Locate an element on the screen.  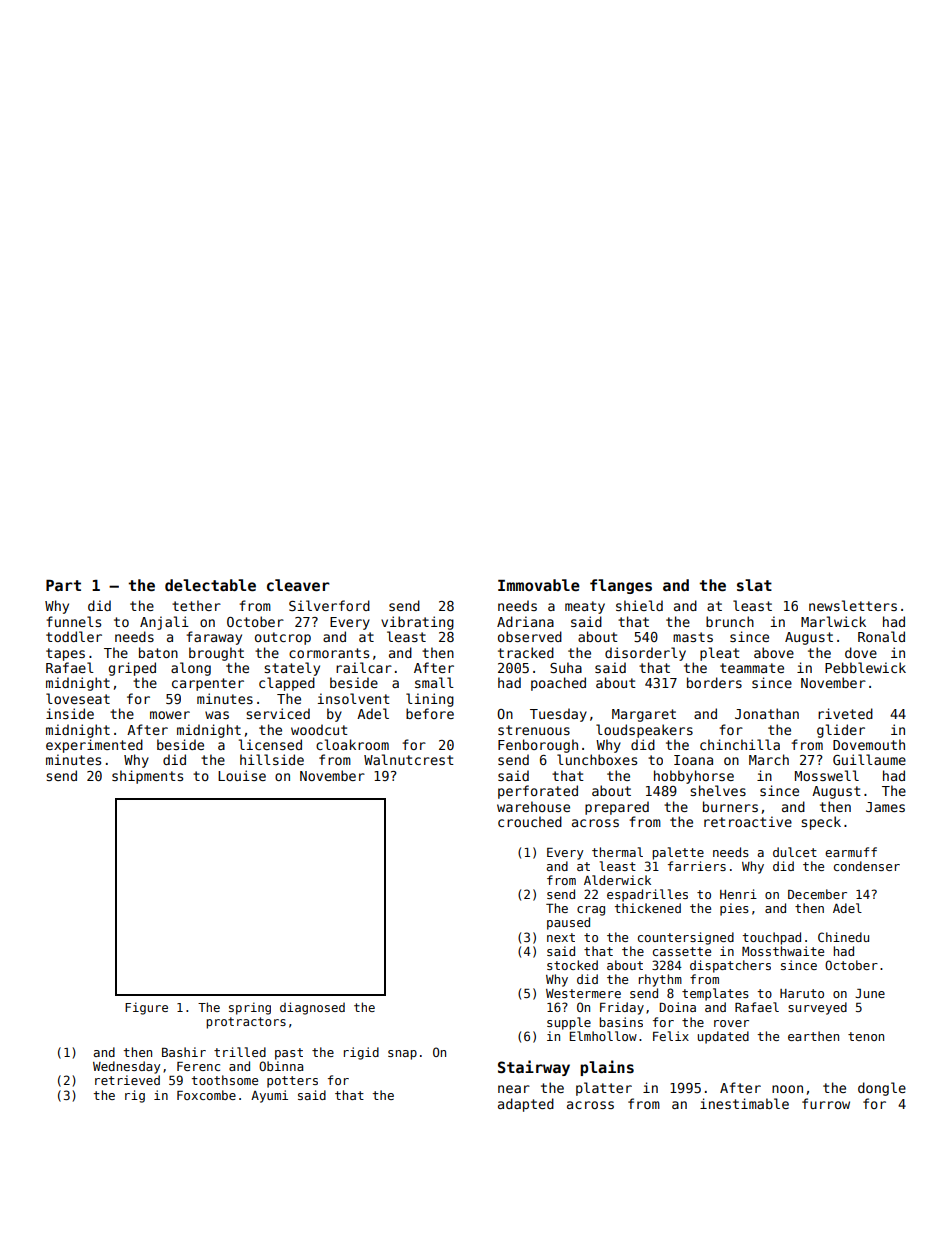
Foxcombe is located at coordinates (206, 1095).
